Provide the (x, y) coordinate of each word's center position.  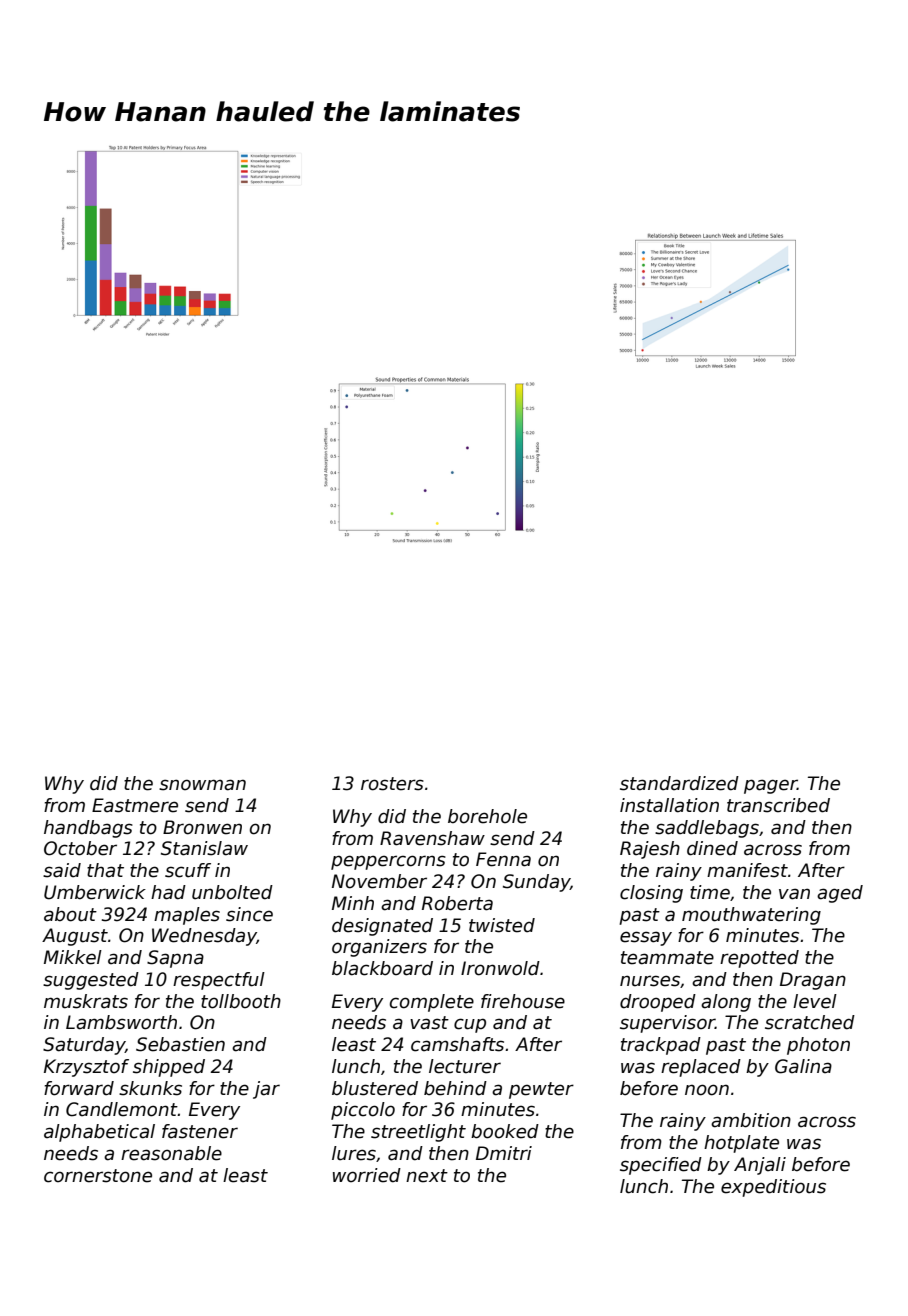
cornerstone (98, 1176)
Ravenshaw (432, 838)
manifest (747, 870)
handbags (88, 829)
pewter (541, 1090)
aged (840, 894)
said (62, 870)
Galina (803, 1066)
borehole (487, 816)
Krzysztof (86, 1068)
